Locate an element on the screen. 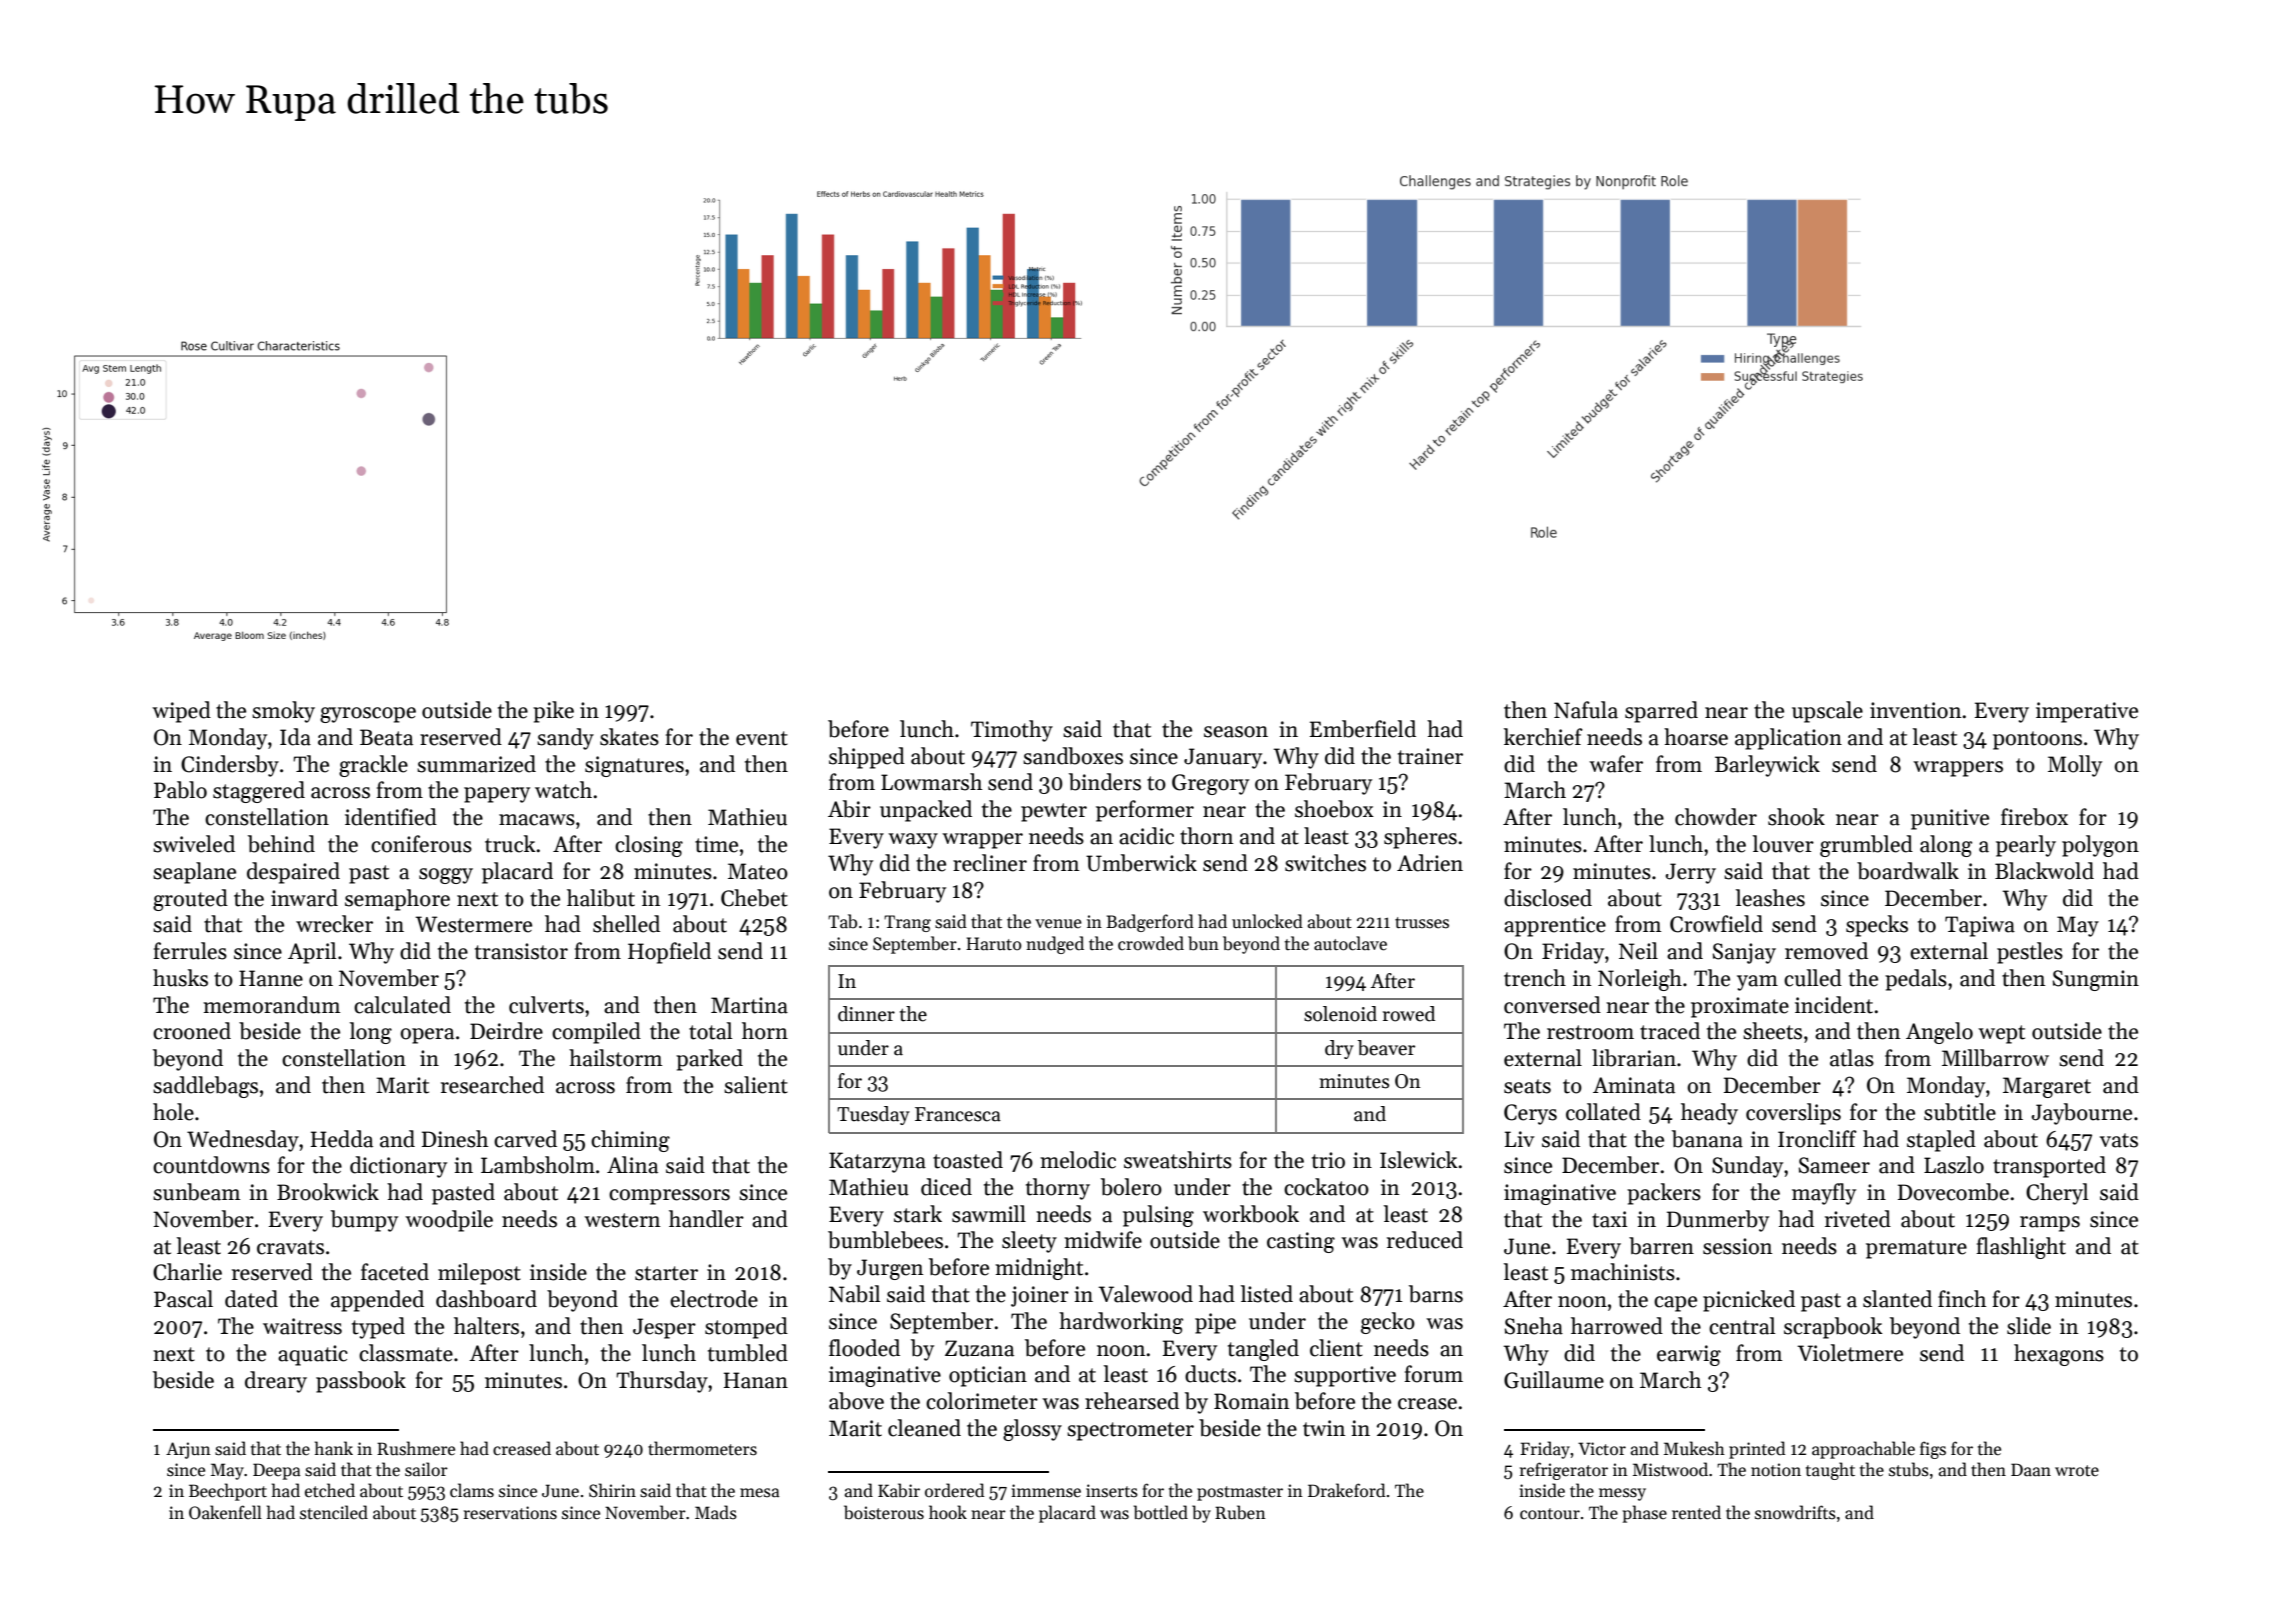  hailstorm is located at coordinates (615, 1058).
